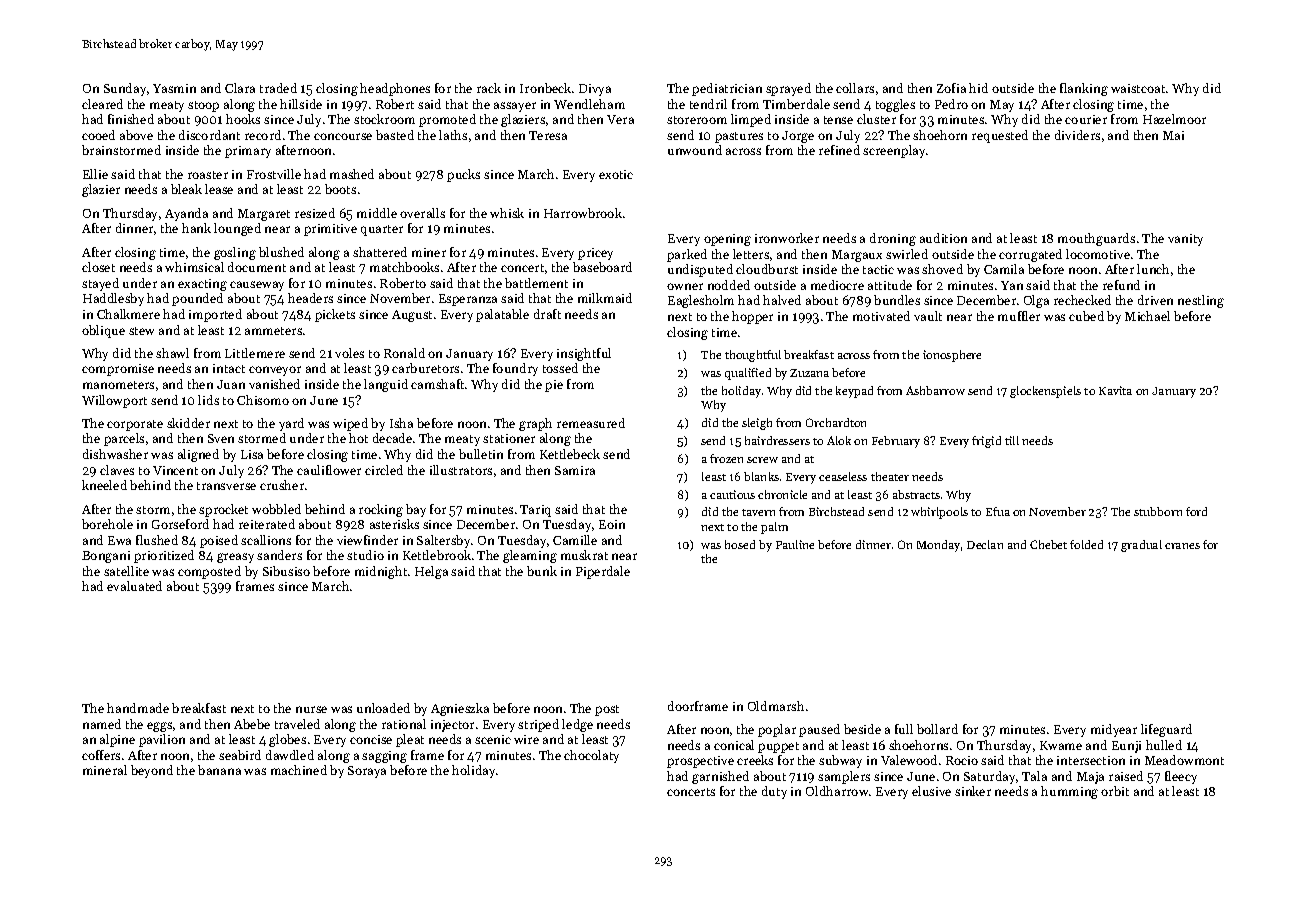  What do you see at coordinates (1166, 730) in the screenshot?
I see `lifeguard` at bounding box center [1166, 730].
